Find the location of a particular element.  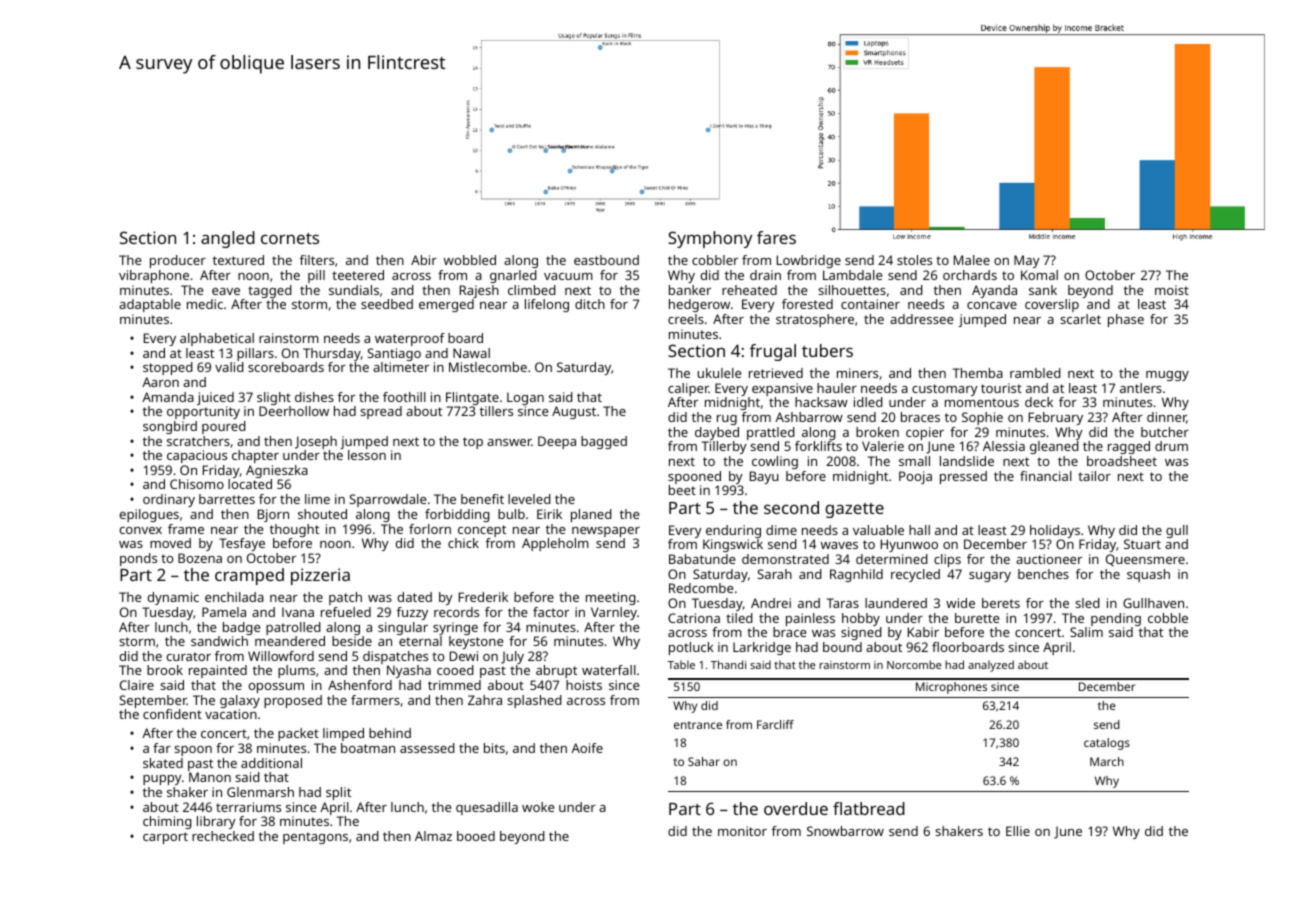

Malee is located at coordinates (972, 260).
